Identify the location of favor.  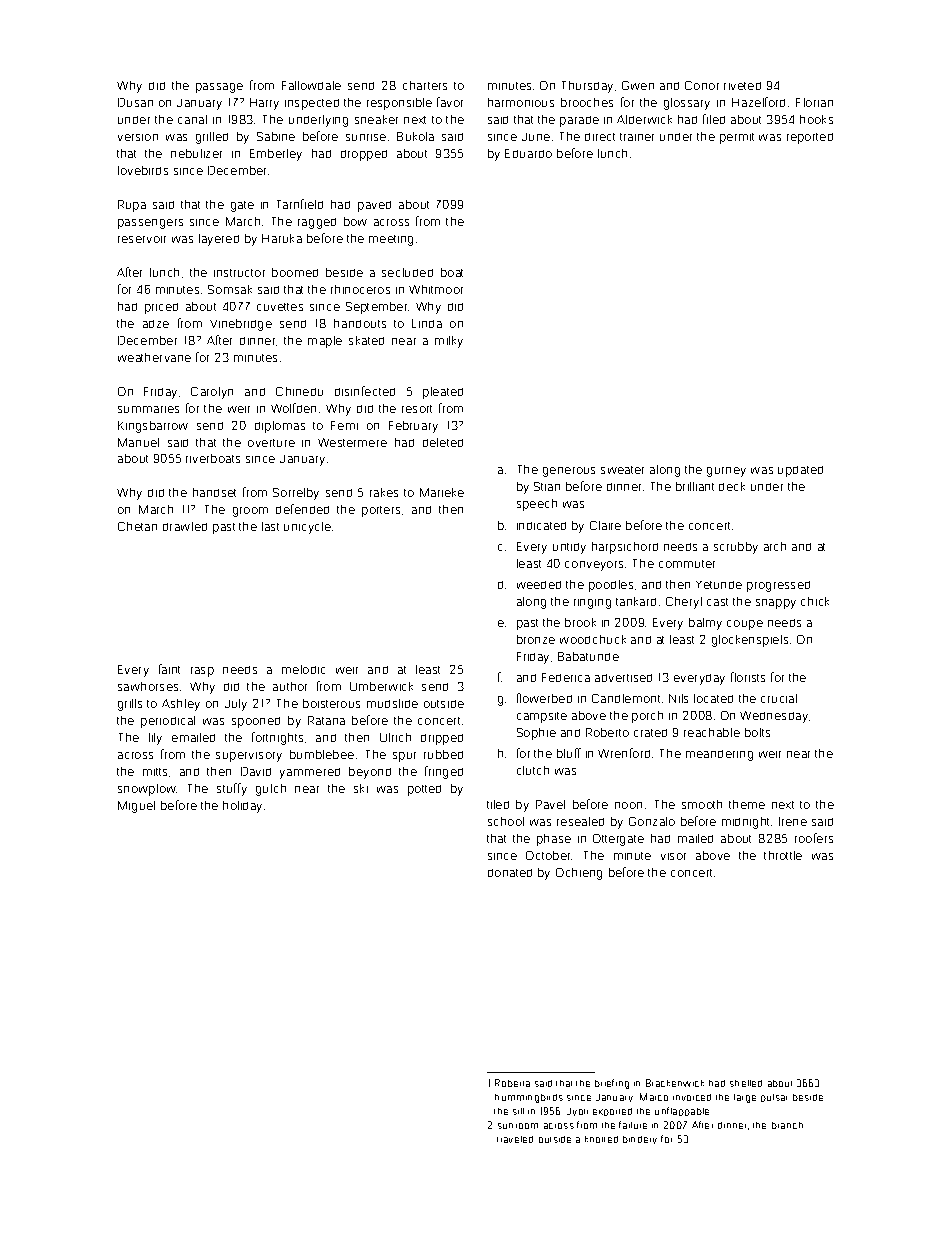
(450, 102).
